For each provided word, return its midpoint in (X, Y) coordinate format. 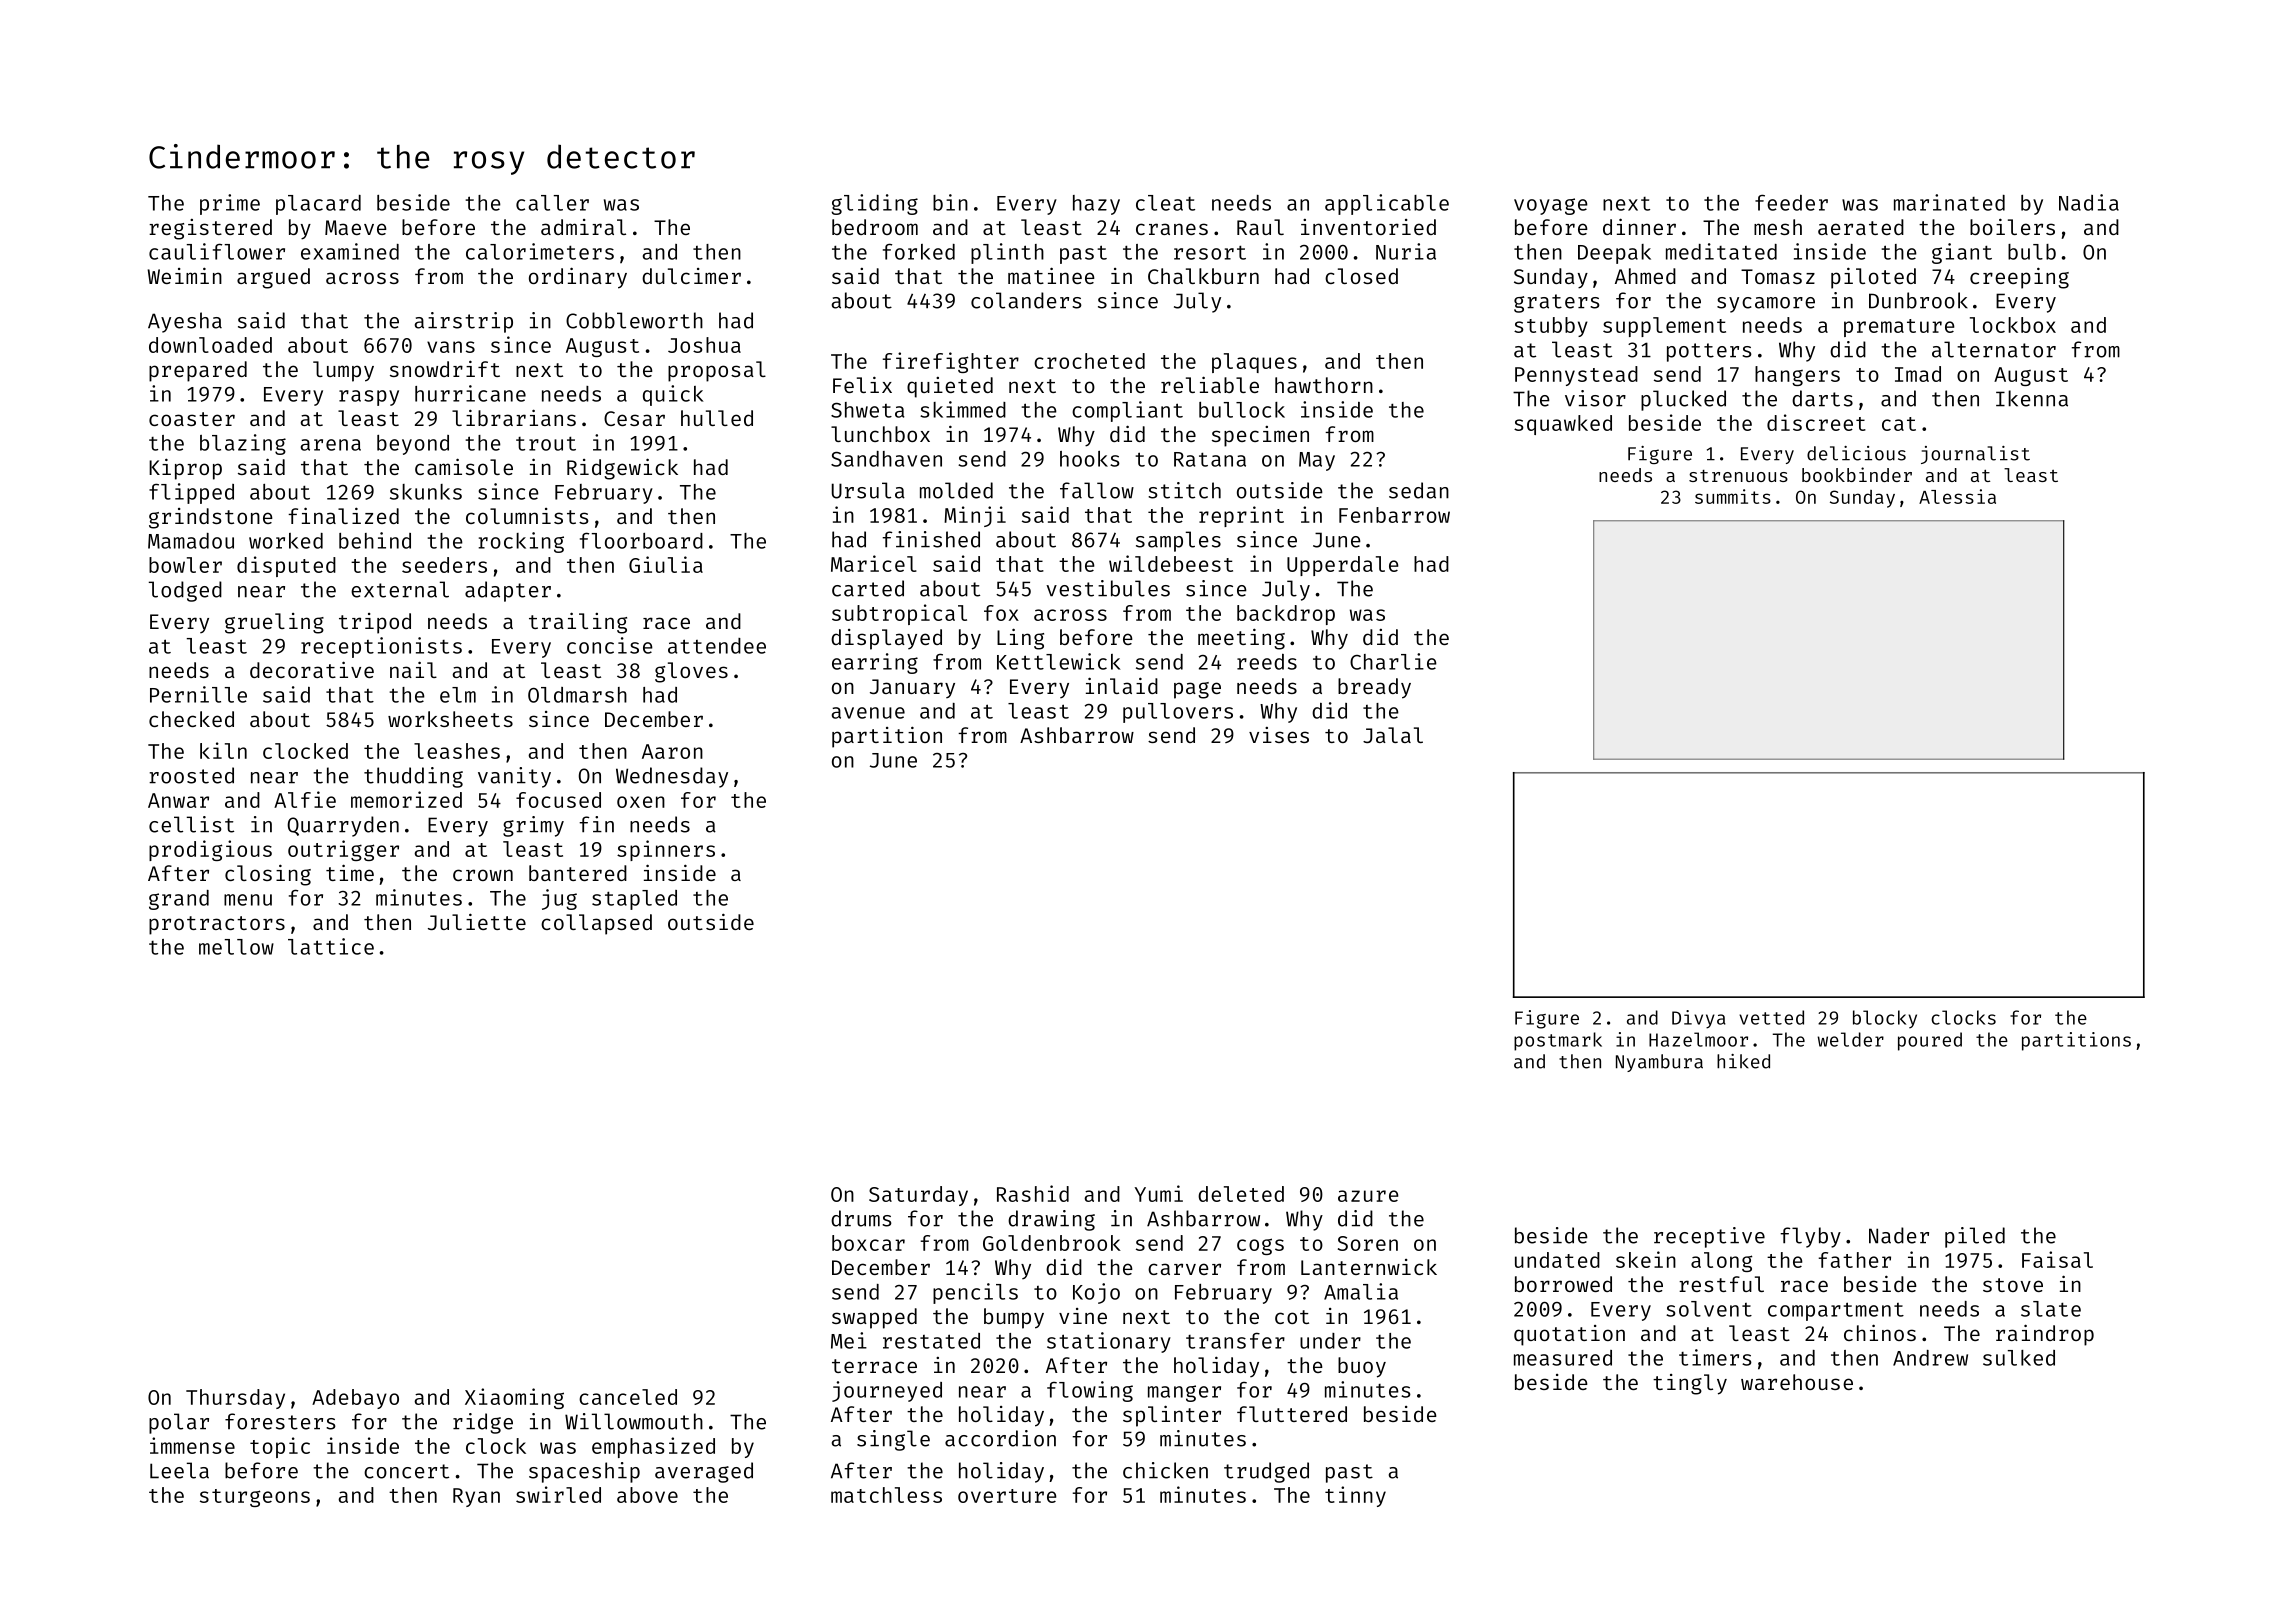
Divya (1699, 1019)
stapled (634, 900)
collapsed (596, 924)
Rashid (1033, 1193)
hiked (1743, 1061)
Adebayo (355, 1399)
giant (1962, 253)
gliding (874, 204)
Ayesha (185, 322)
